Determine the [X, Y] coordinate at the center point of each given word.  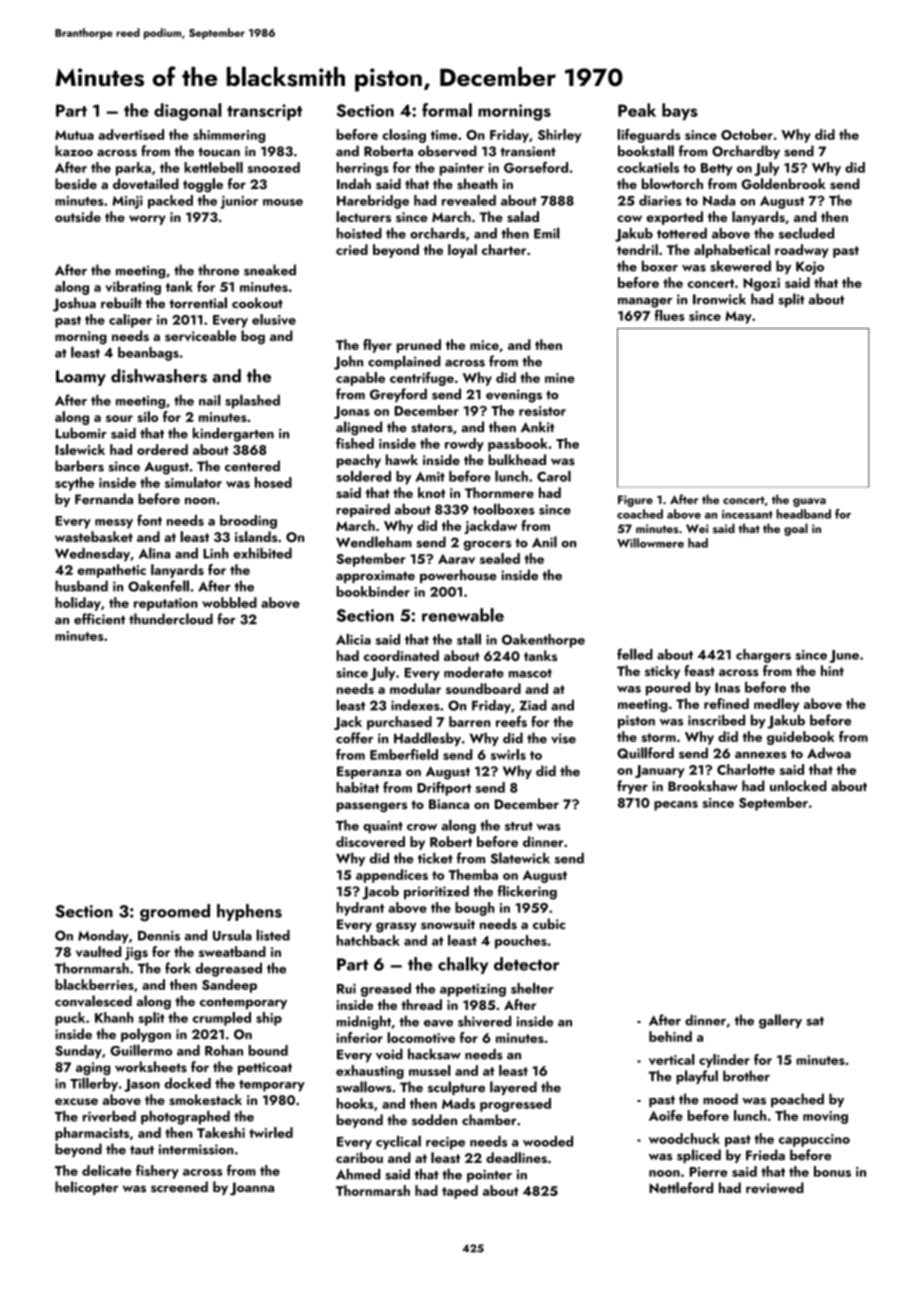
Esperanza [369, 772]
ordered [162, 449]
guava [809, 502]
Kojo [810, 268]
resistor [542, 411]
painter [462, 169]
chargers [763, 656]
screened [179, 1187]
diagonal [188, 112]
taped [460, 1192]
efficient [99, 619]
